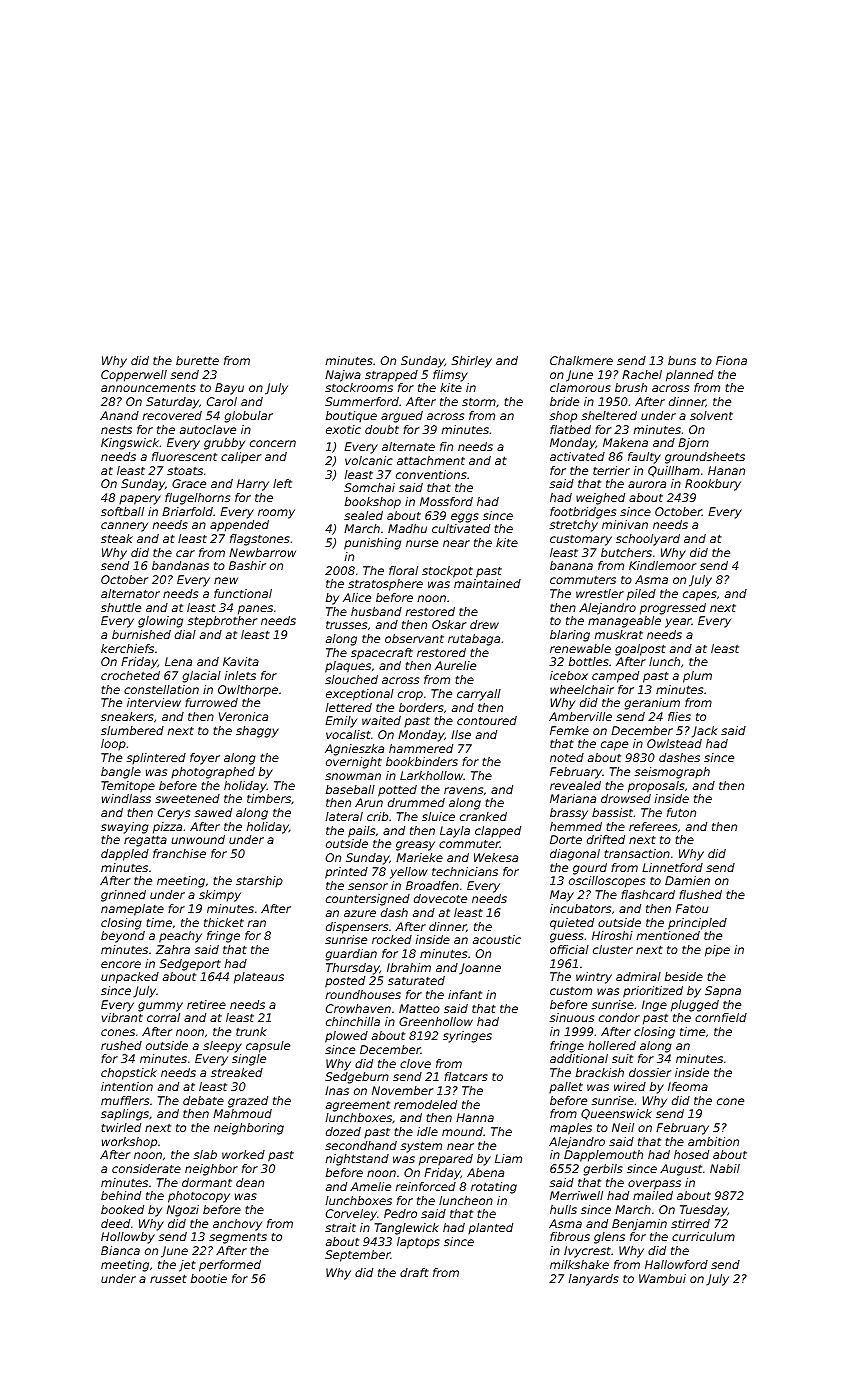  What do you see at coordinates (269, 798) in the screenshot?
I see `timbers` at bounding box center [269, 798].
